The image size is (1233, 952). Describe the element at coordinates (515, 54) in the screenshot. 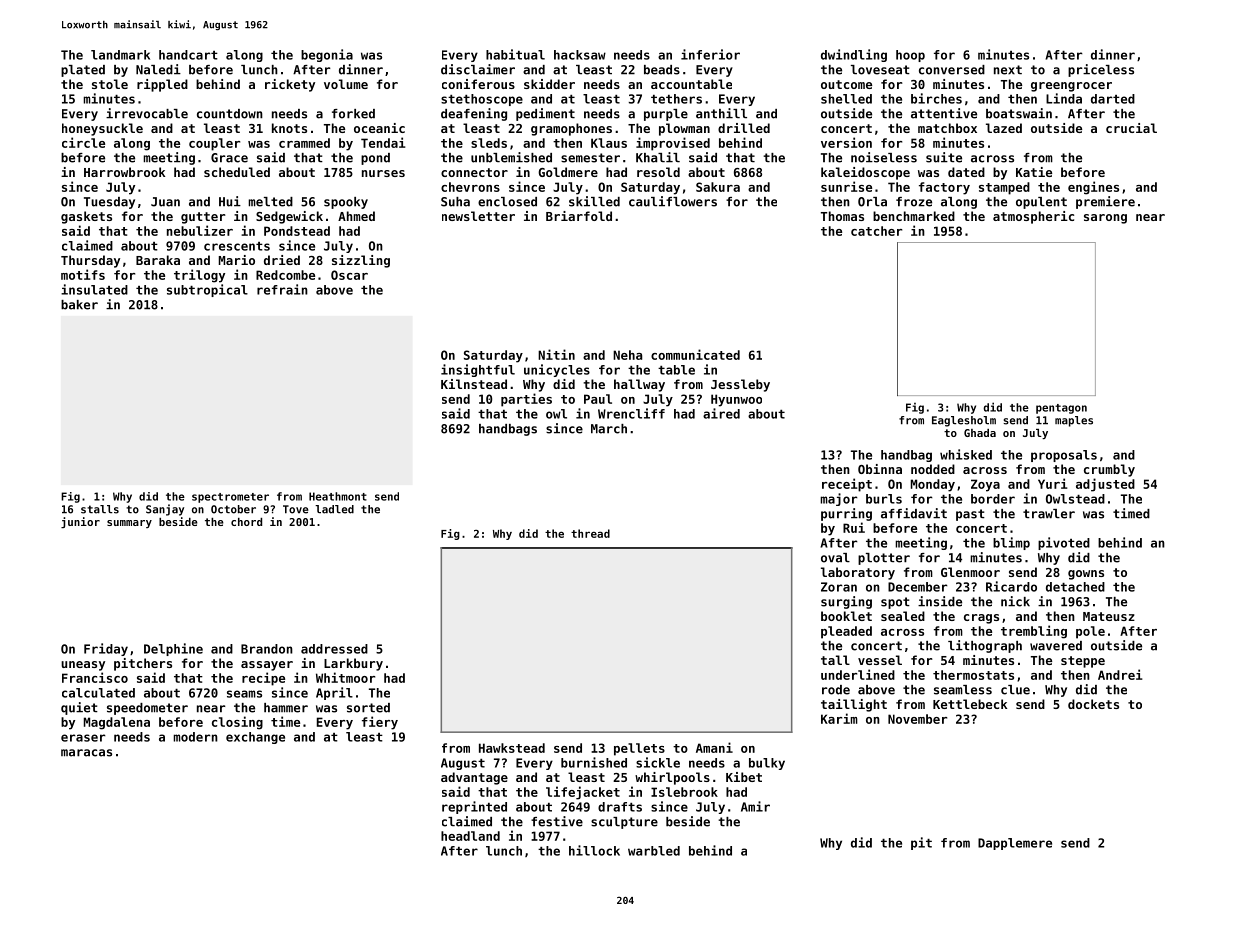

I see `habitual` at that location.
